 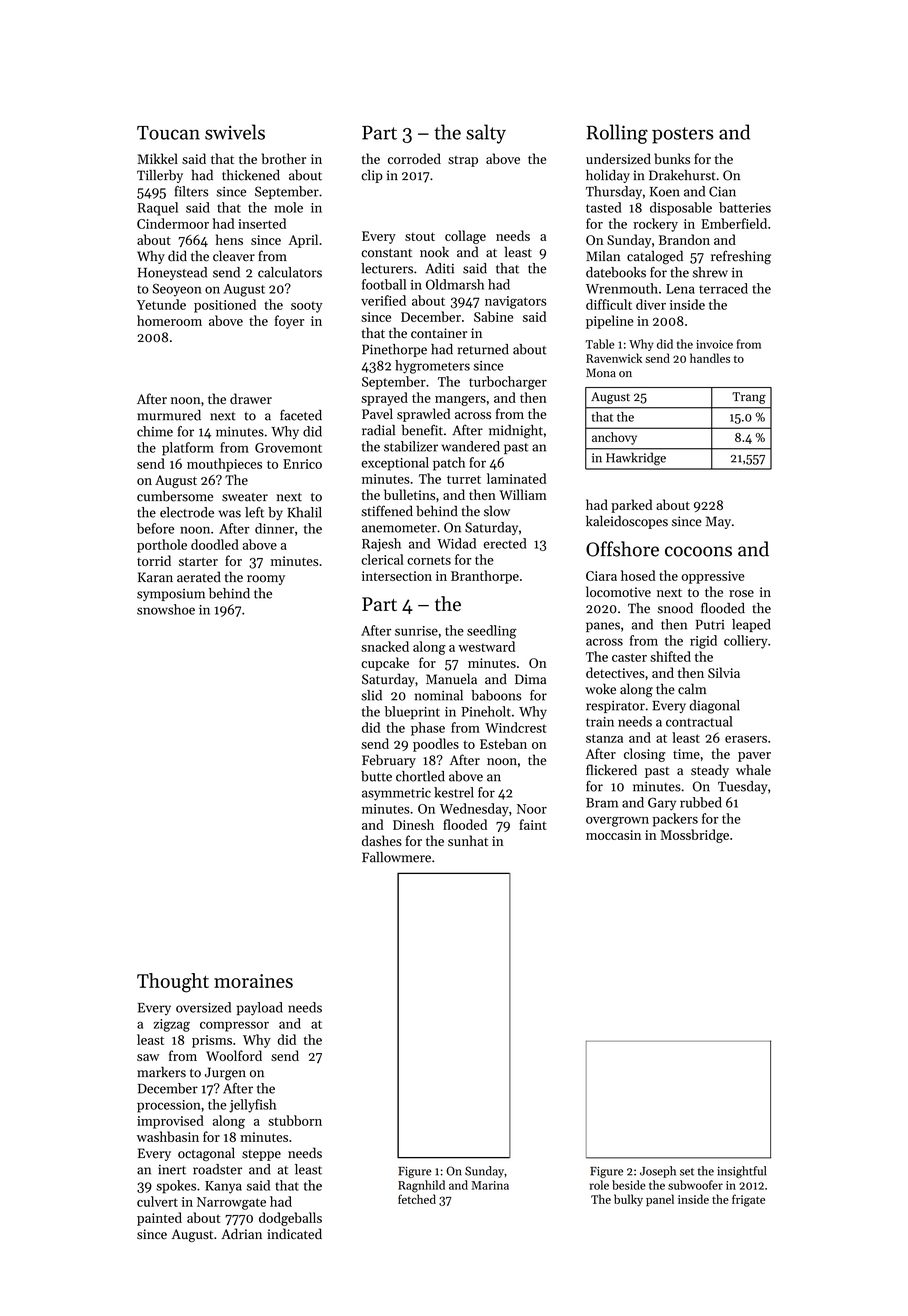 I want to click on swivels, so click(x=235, y=132).
